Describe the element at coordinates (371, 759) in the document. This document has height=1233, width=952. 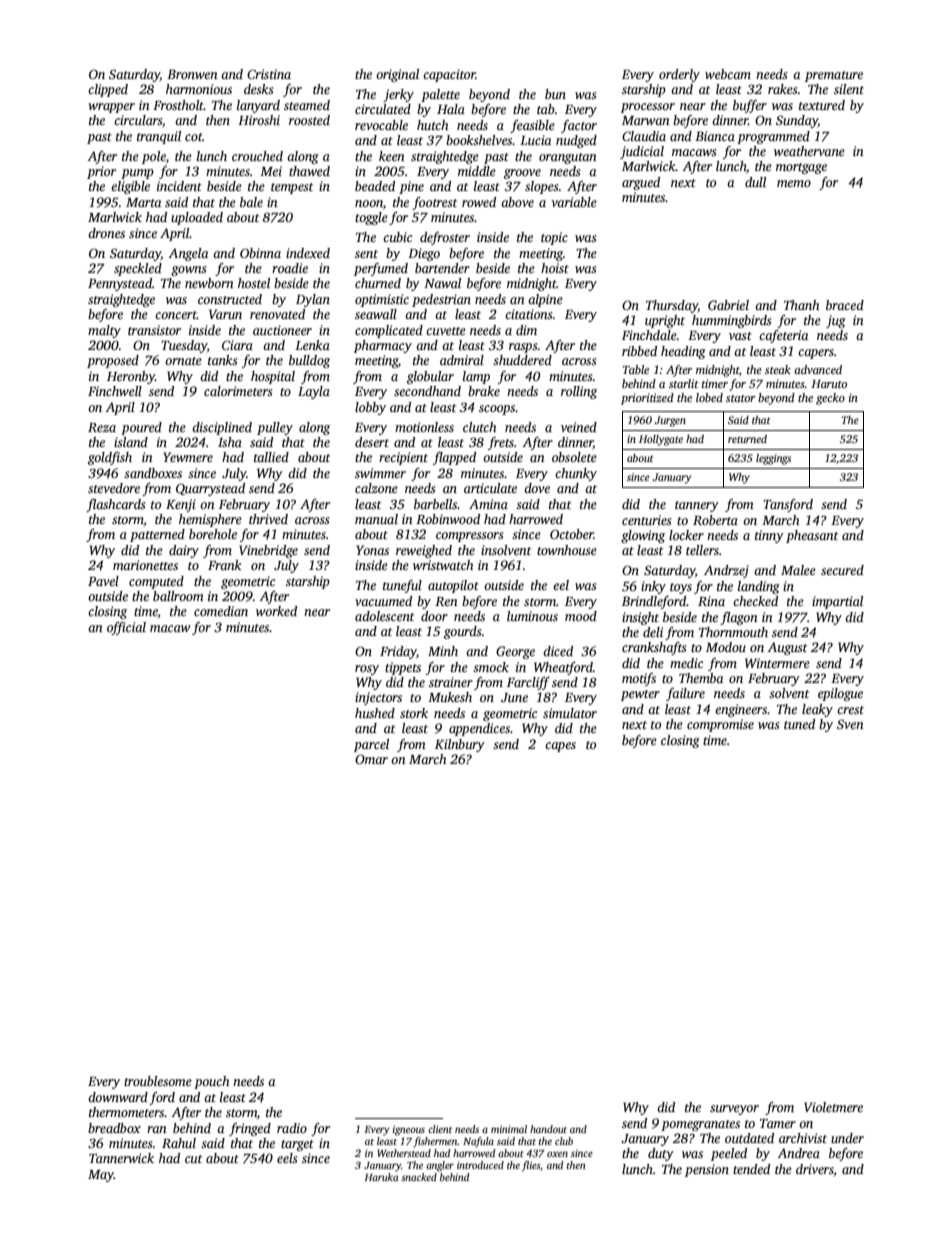
I see `Omar` at that location.
